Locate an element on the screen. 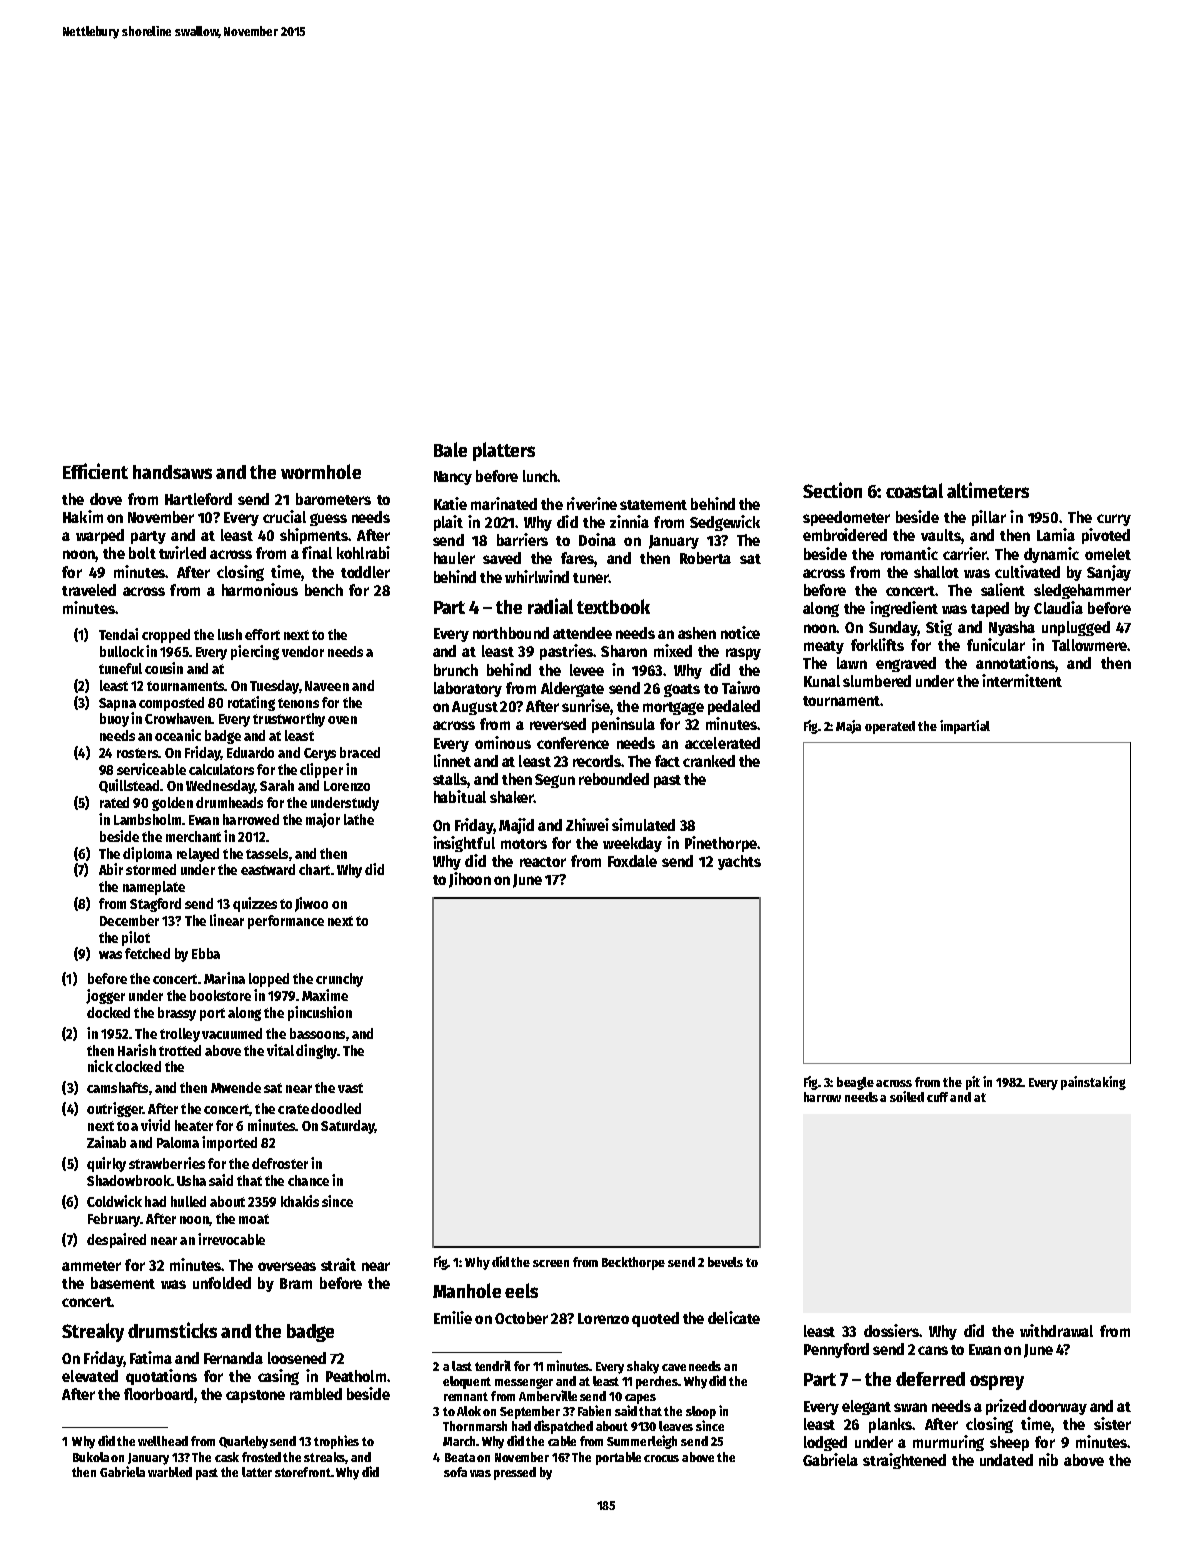 This screenshot has width=1193, height=1544. yachts is located at coordinates (739, 862).
